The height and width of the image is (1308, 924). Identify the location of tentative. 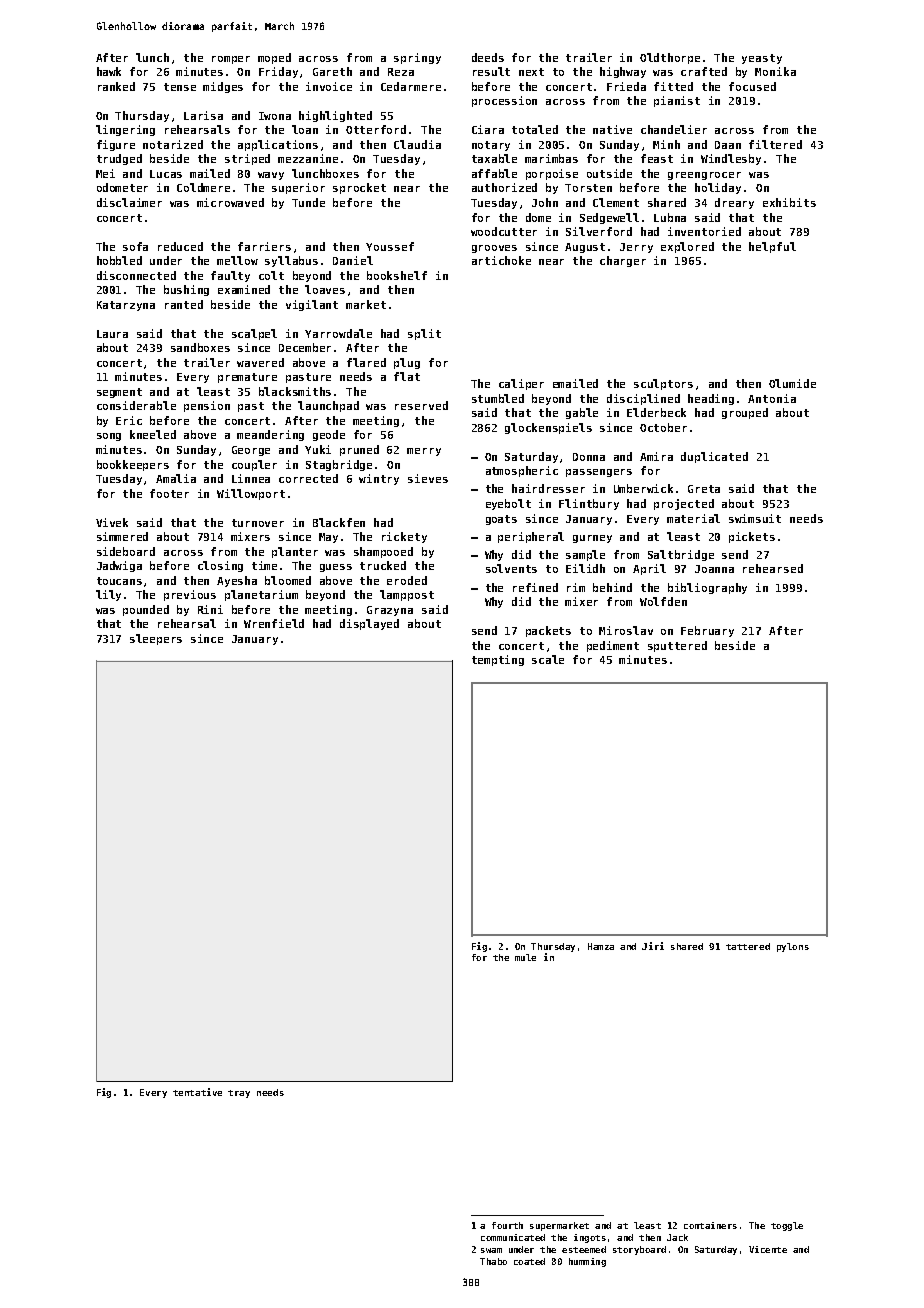
(197, 1092).
